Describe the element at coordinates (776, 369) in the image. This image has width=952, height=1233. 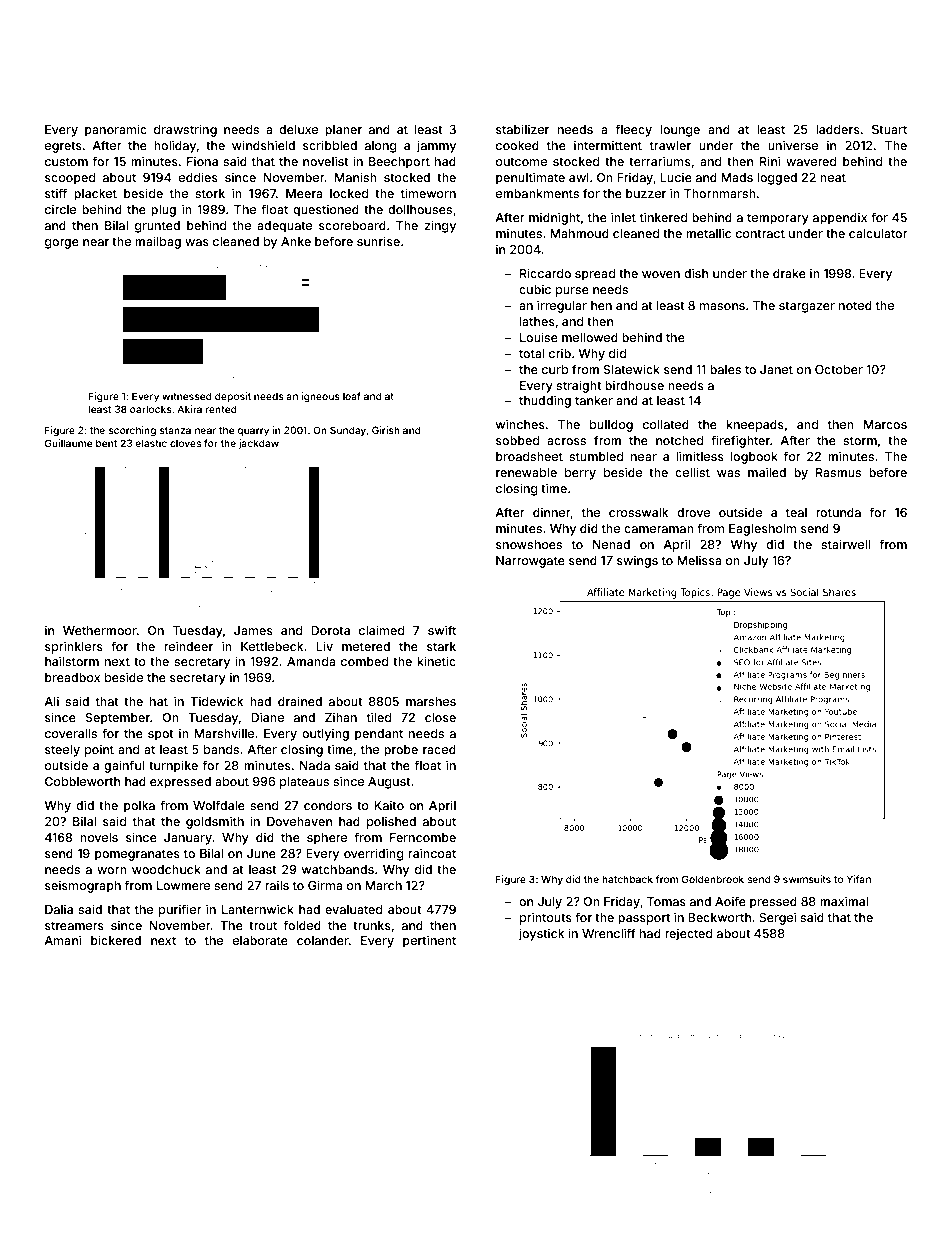
I see `Janet` at that location.
